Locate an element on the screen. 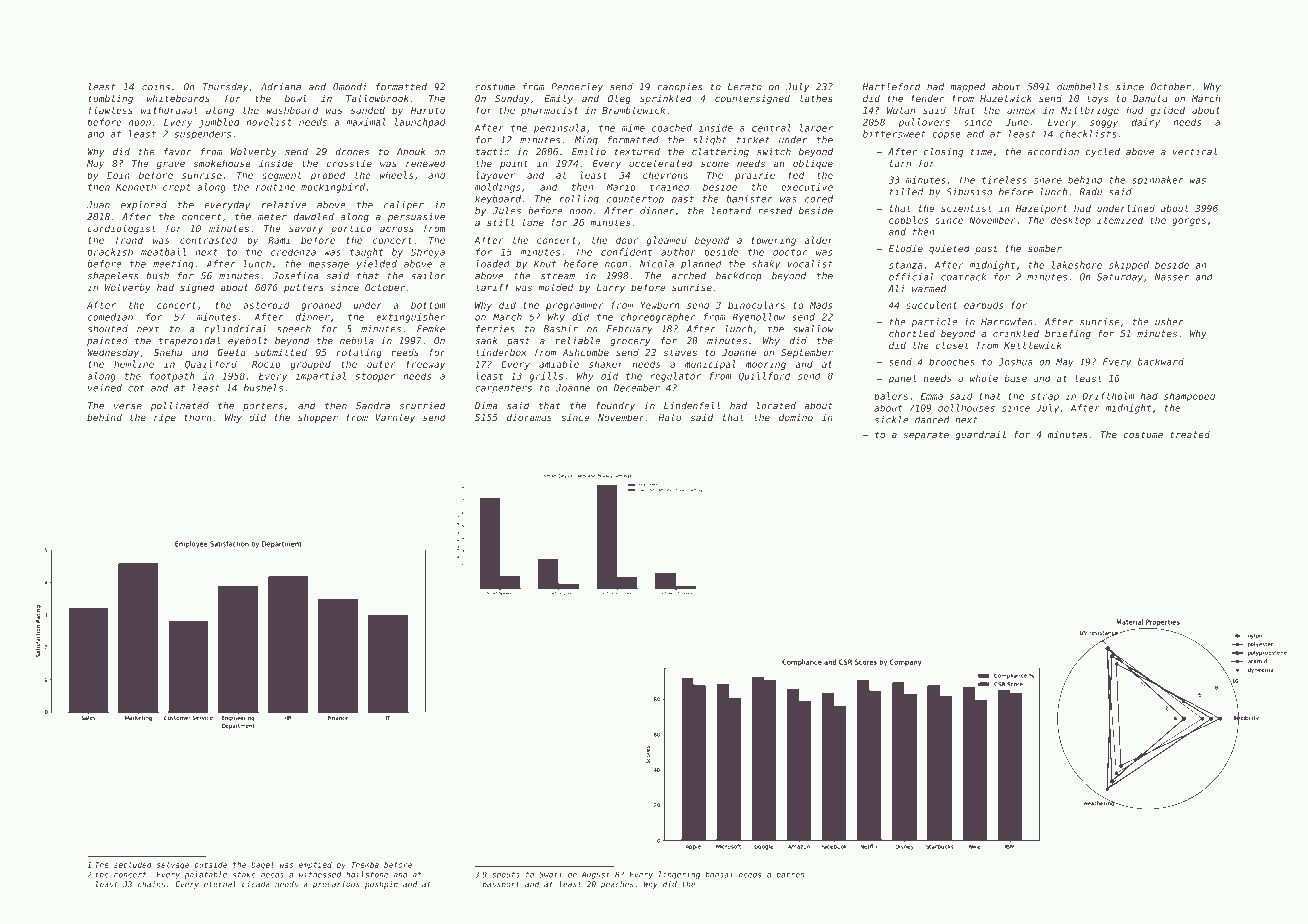  smokehouse is located at coordinates (222, 163).
